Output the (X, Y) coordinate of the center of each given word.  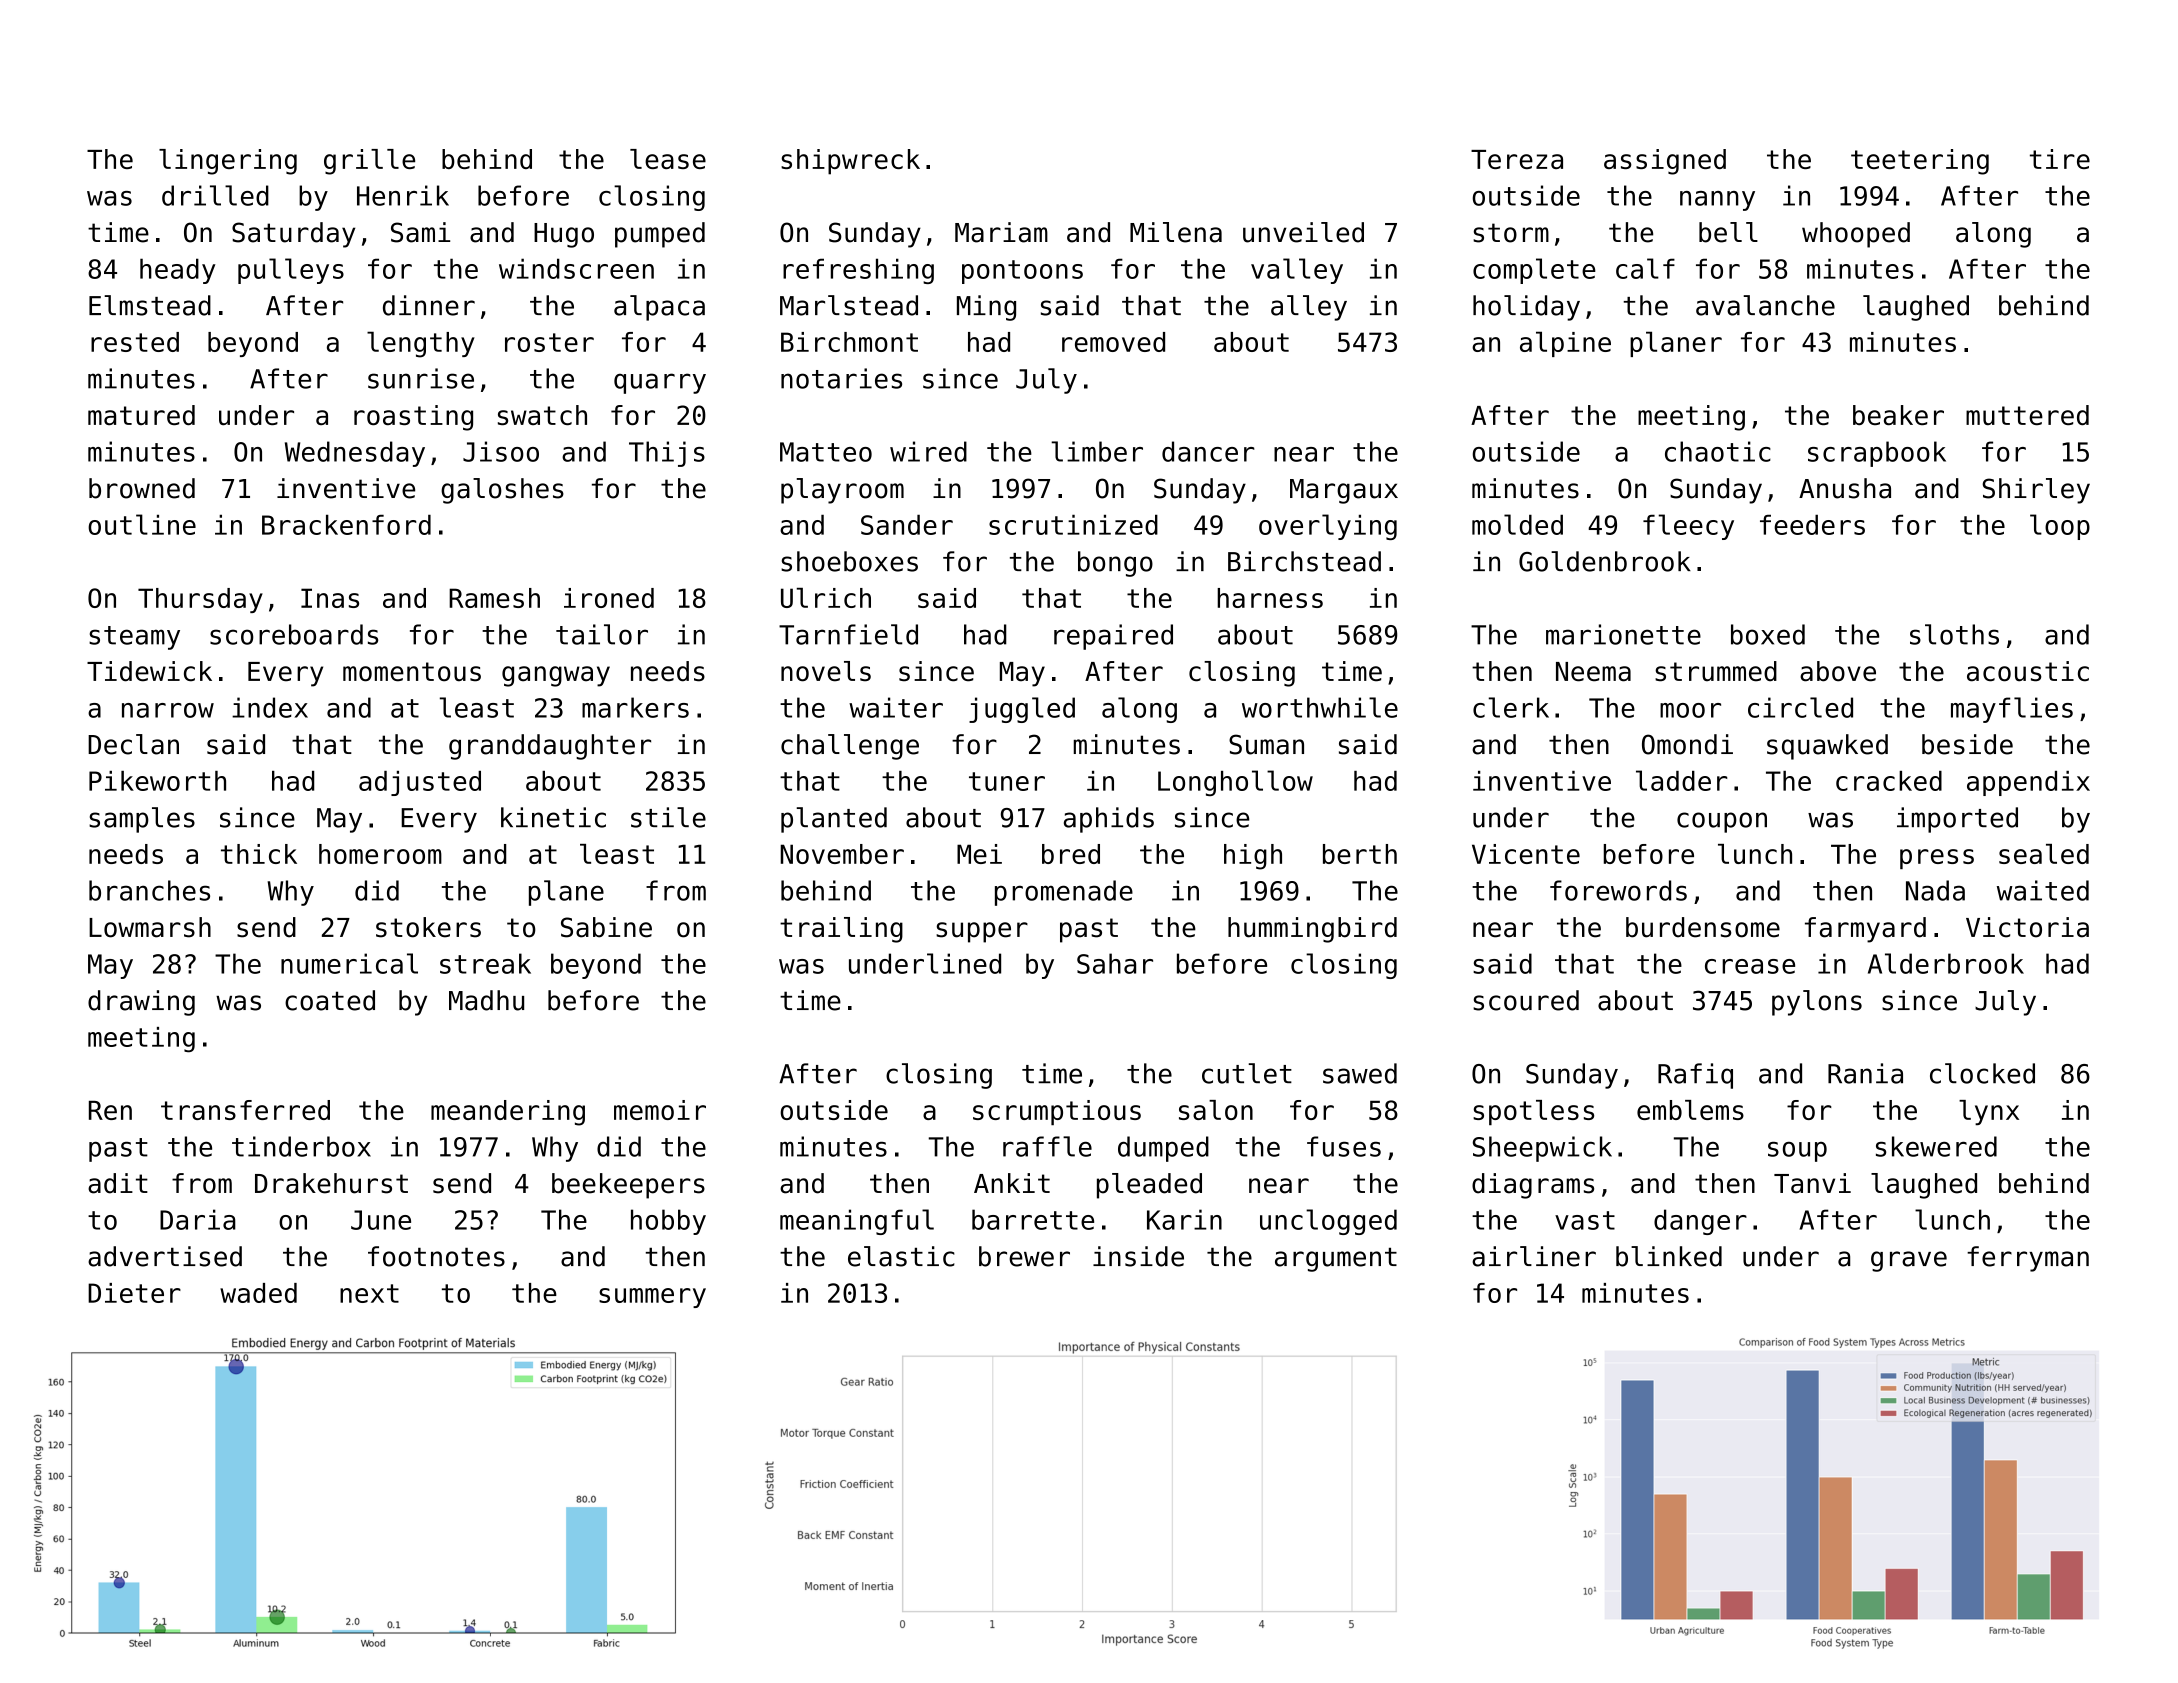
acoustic (2028, 671)
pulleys (291, 271)
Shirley (2036, 491)
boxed (1768, 634)
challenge (850, 747)
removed (1113, 342)
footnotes (436, 1256)
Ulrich (826, 598)
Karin (1184, 1219)
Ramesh (494, 598)
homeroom (380, 854)
